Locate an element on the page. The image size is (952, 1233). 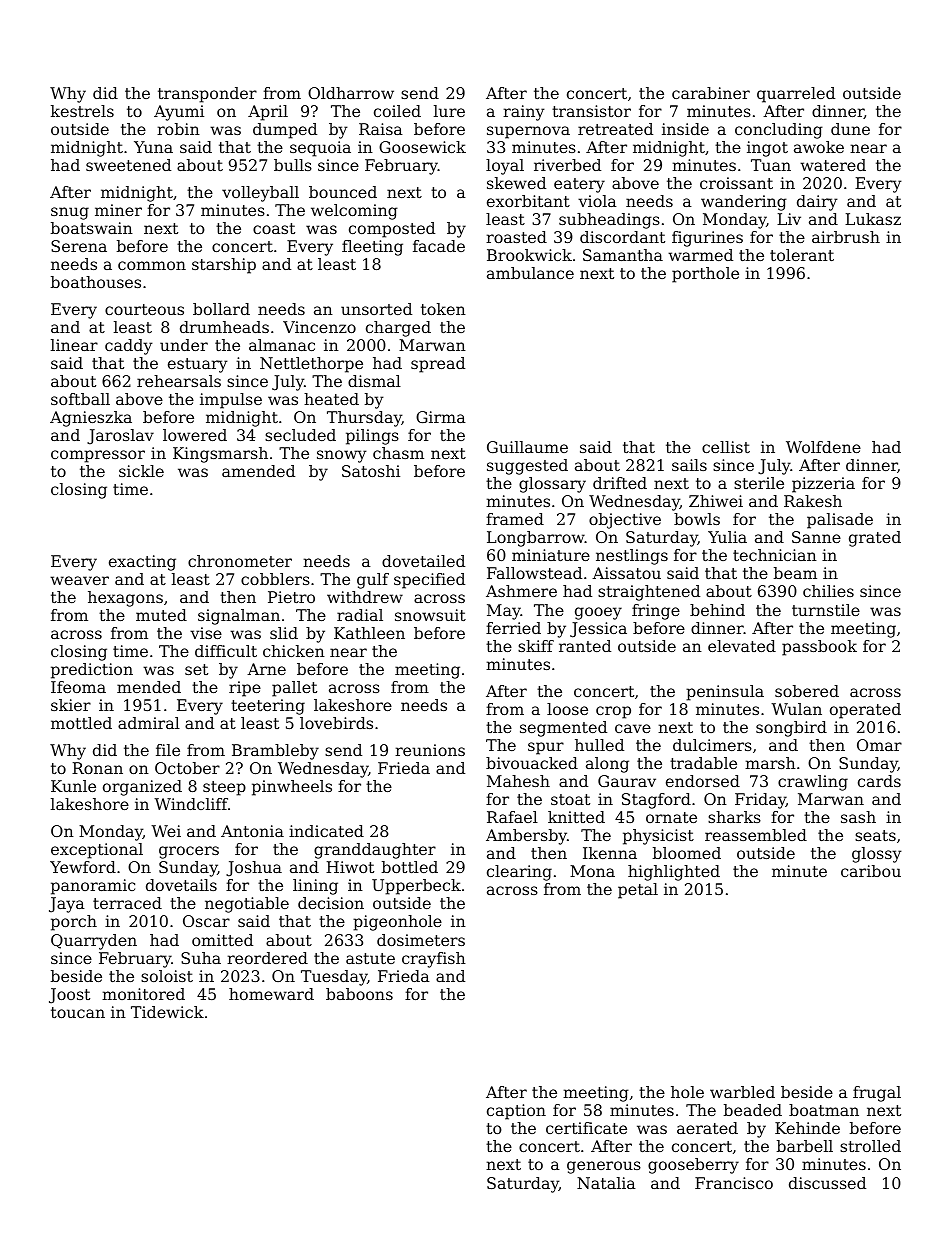
cellist is located at coordinates (726, 447).
